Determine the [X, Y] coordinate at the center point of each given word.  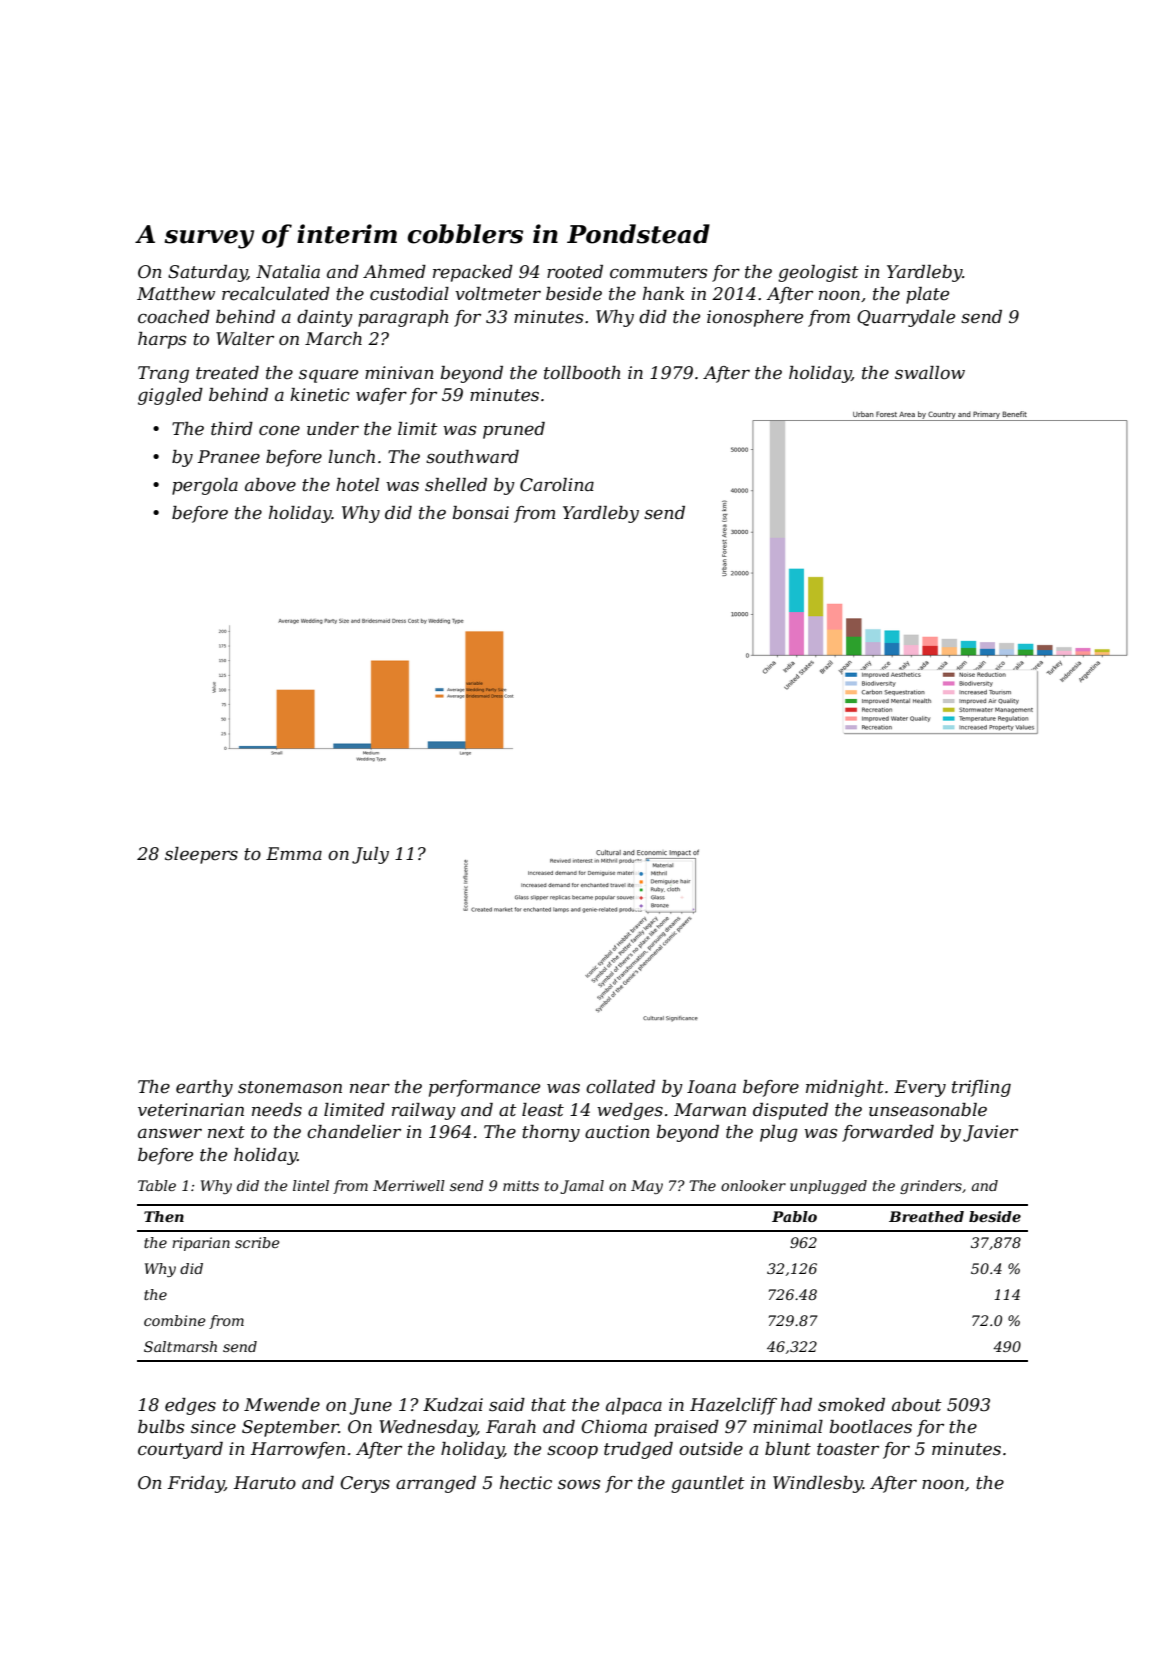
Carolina [557, 485]
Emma [294, 853]
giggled [170, 396]
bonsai [480, 512]
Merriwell [409, 1185]
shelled [456, 485]
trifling [981, 1088]
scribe [257, 1242]
